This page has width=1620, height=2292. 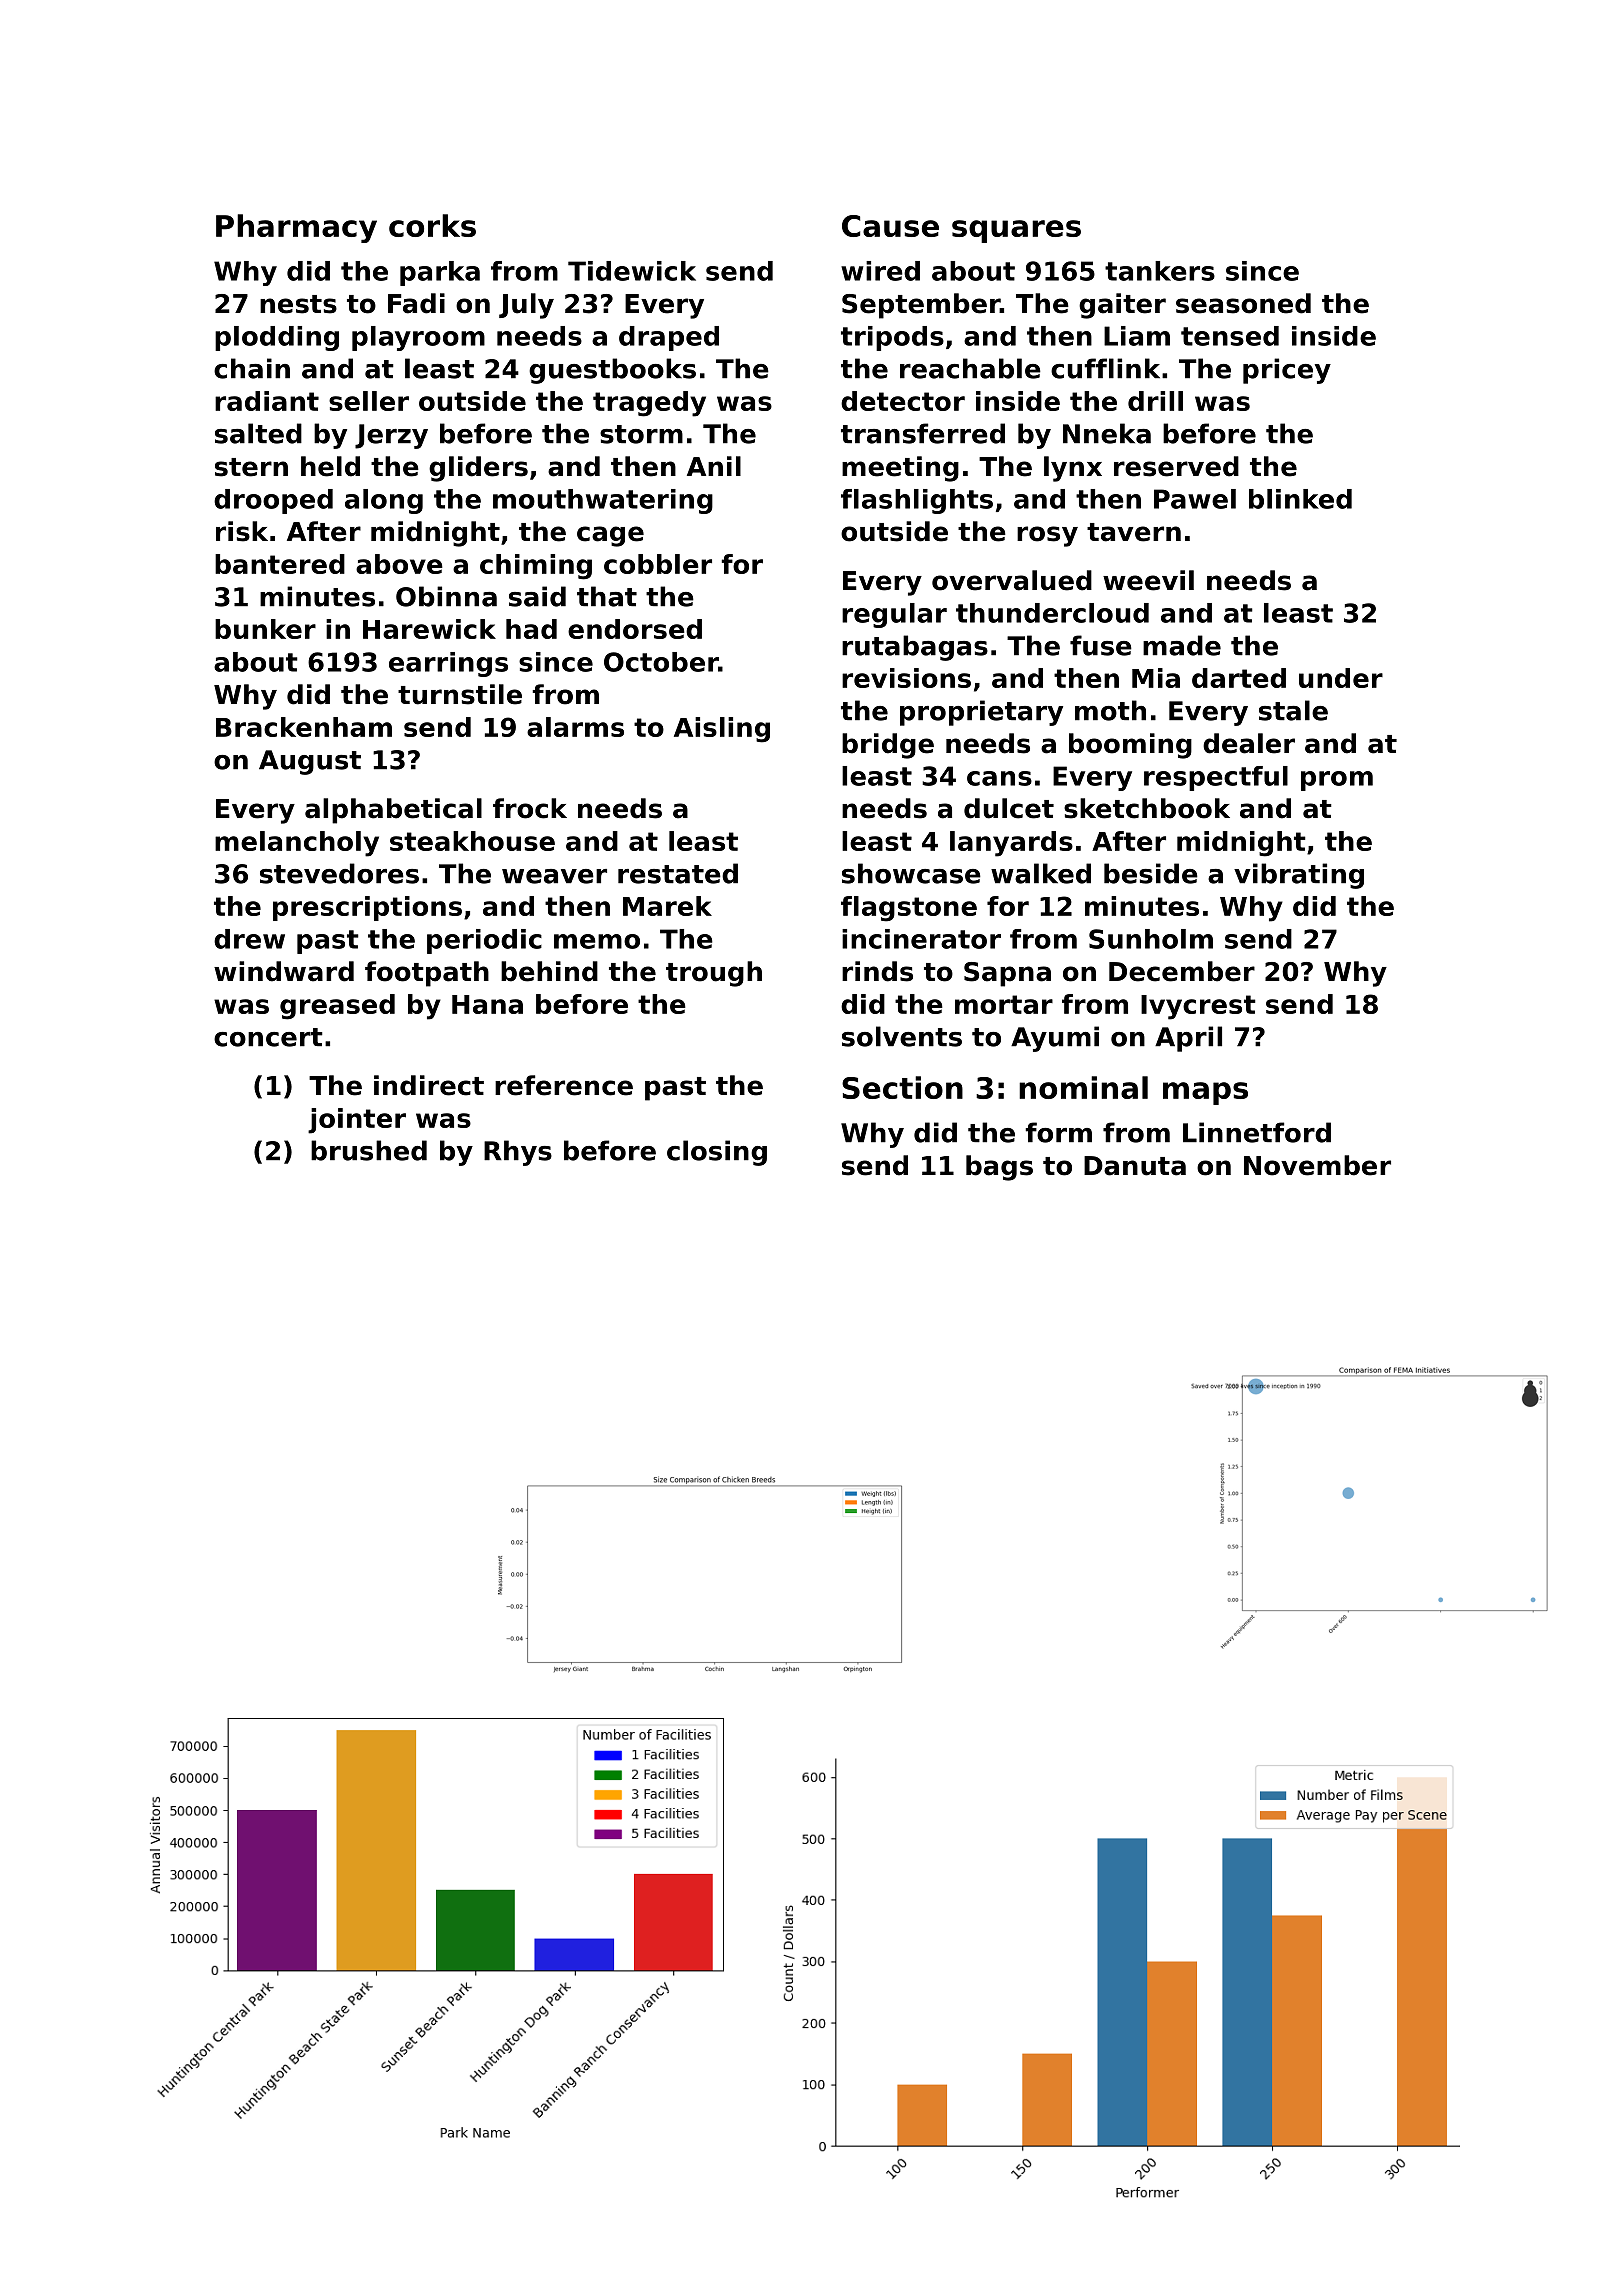 I want to click on Brackenham, so click(x=304, y=727).
